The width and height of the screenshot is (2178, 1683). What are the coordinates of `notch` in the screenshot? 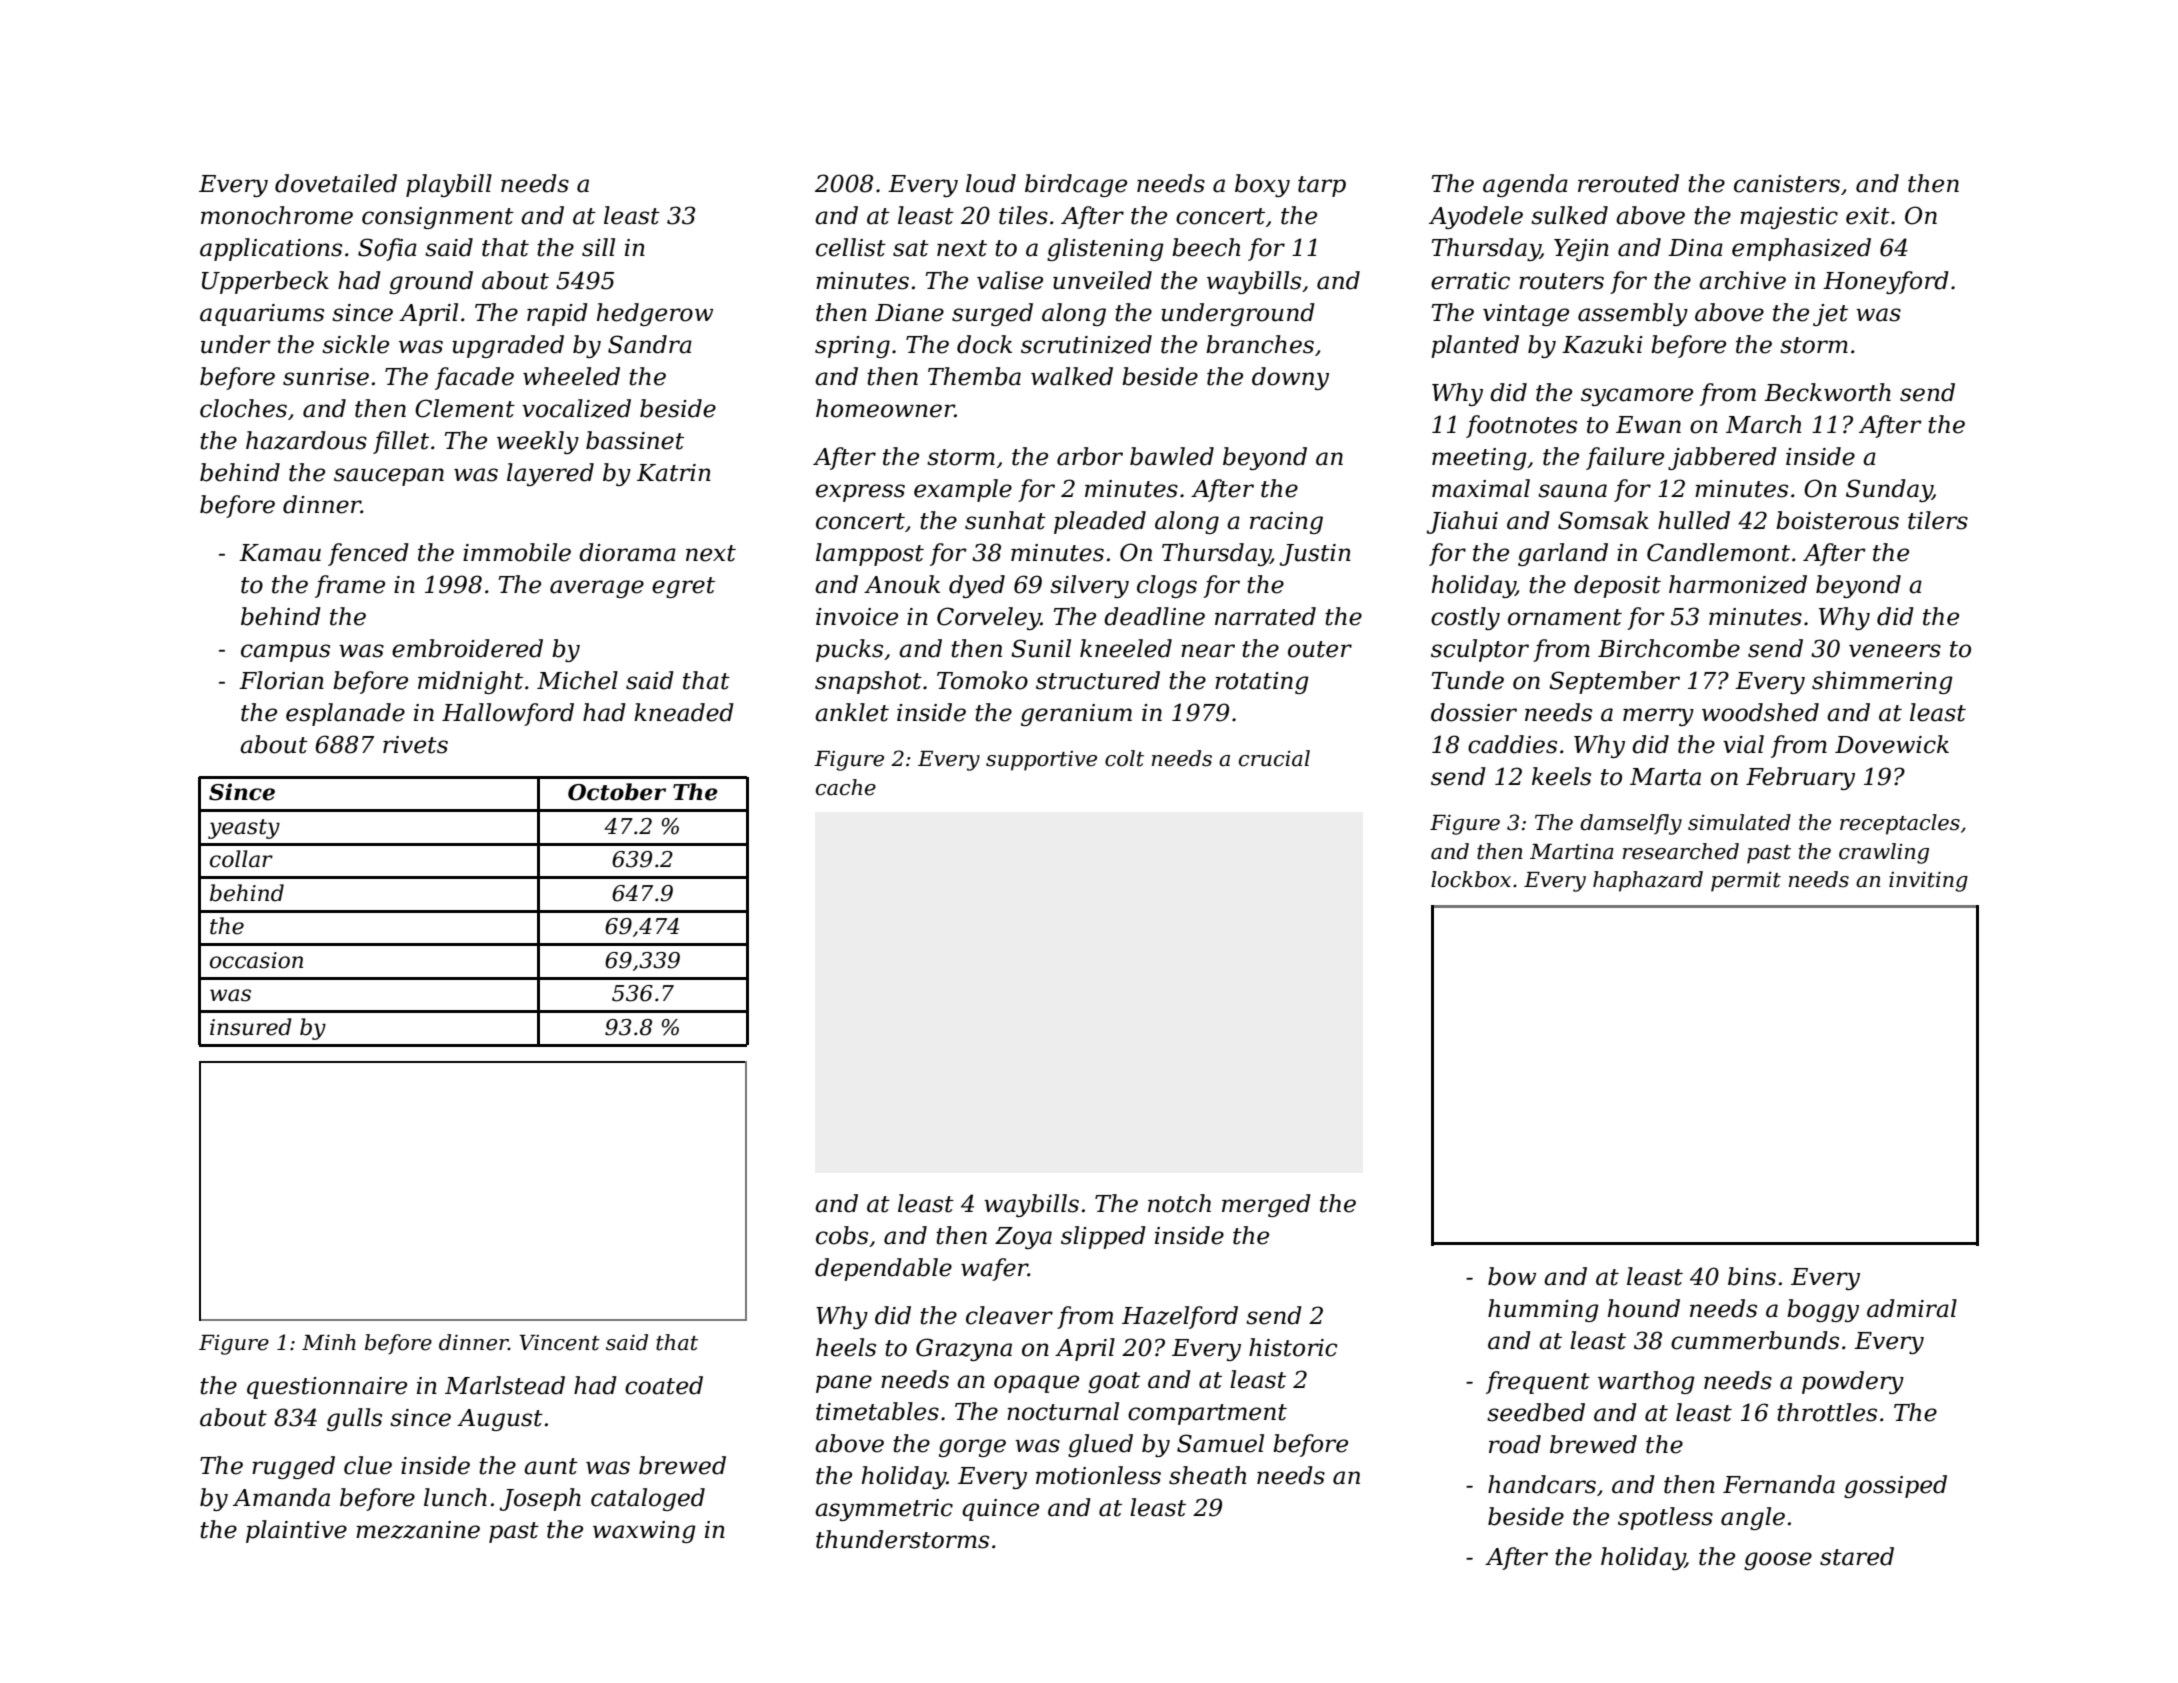 It's located at (1179, 1203).
